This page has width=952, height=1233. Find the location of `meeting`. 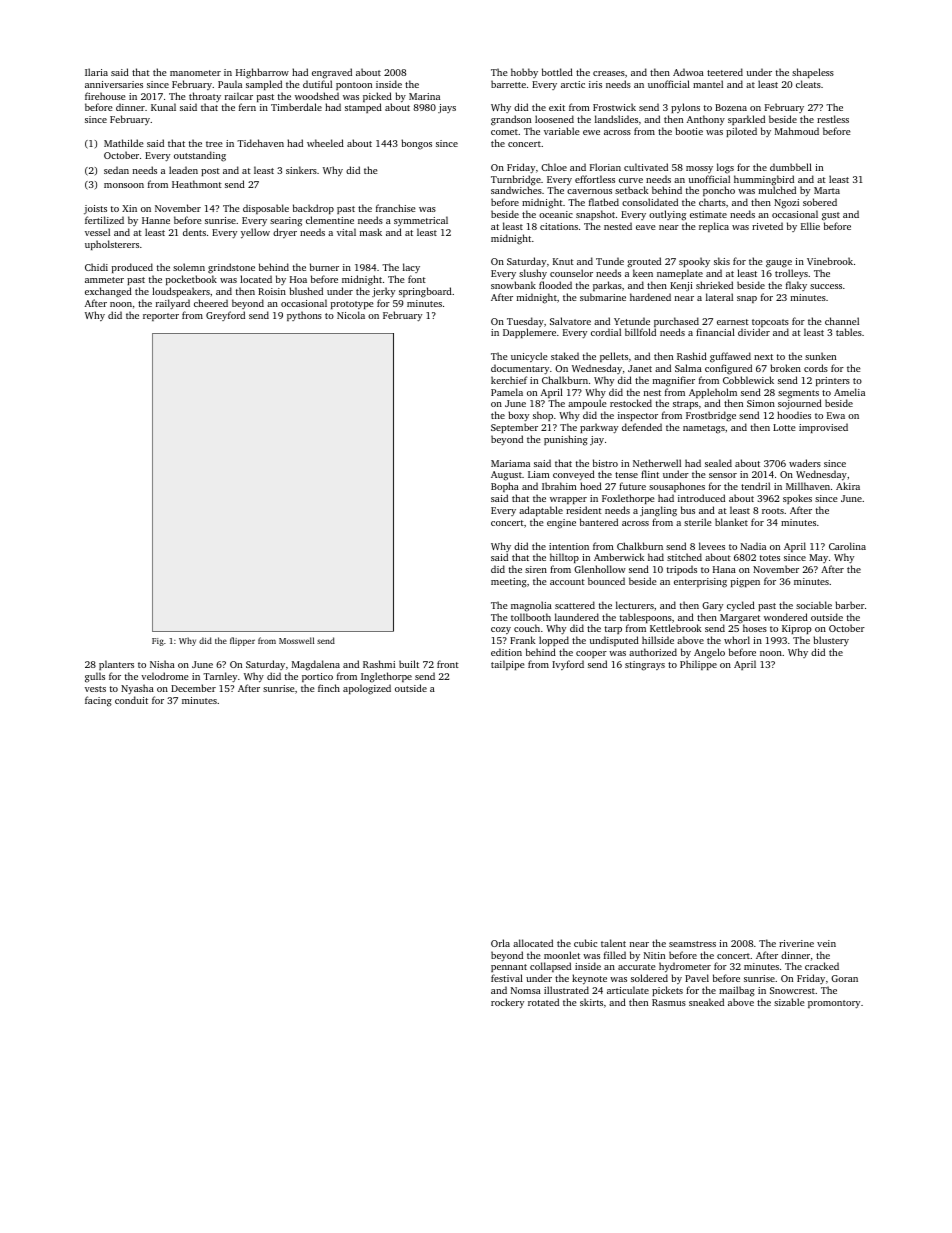

meeting is located at coordinates (509, 583).
